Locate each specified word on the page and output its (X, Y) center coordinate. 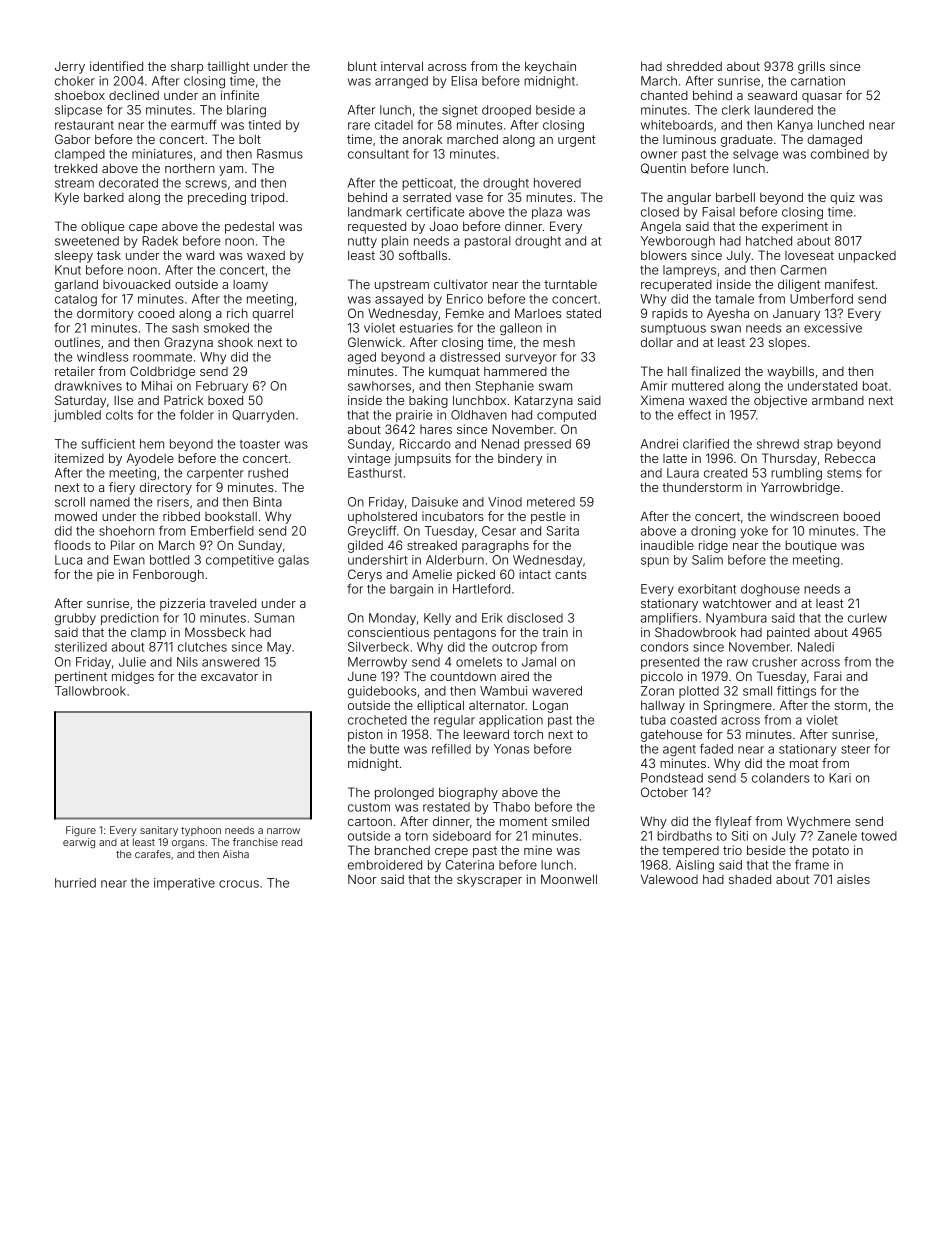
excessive (833, 328)
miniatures (162, 154)
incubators (453, 516)
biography (468, 793)
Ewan (129, 560)
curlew (867, 618)
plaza (547, 213)
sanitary (159, 831)
